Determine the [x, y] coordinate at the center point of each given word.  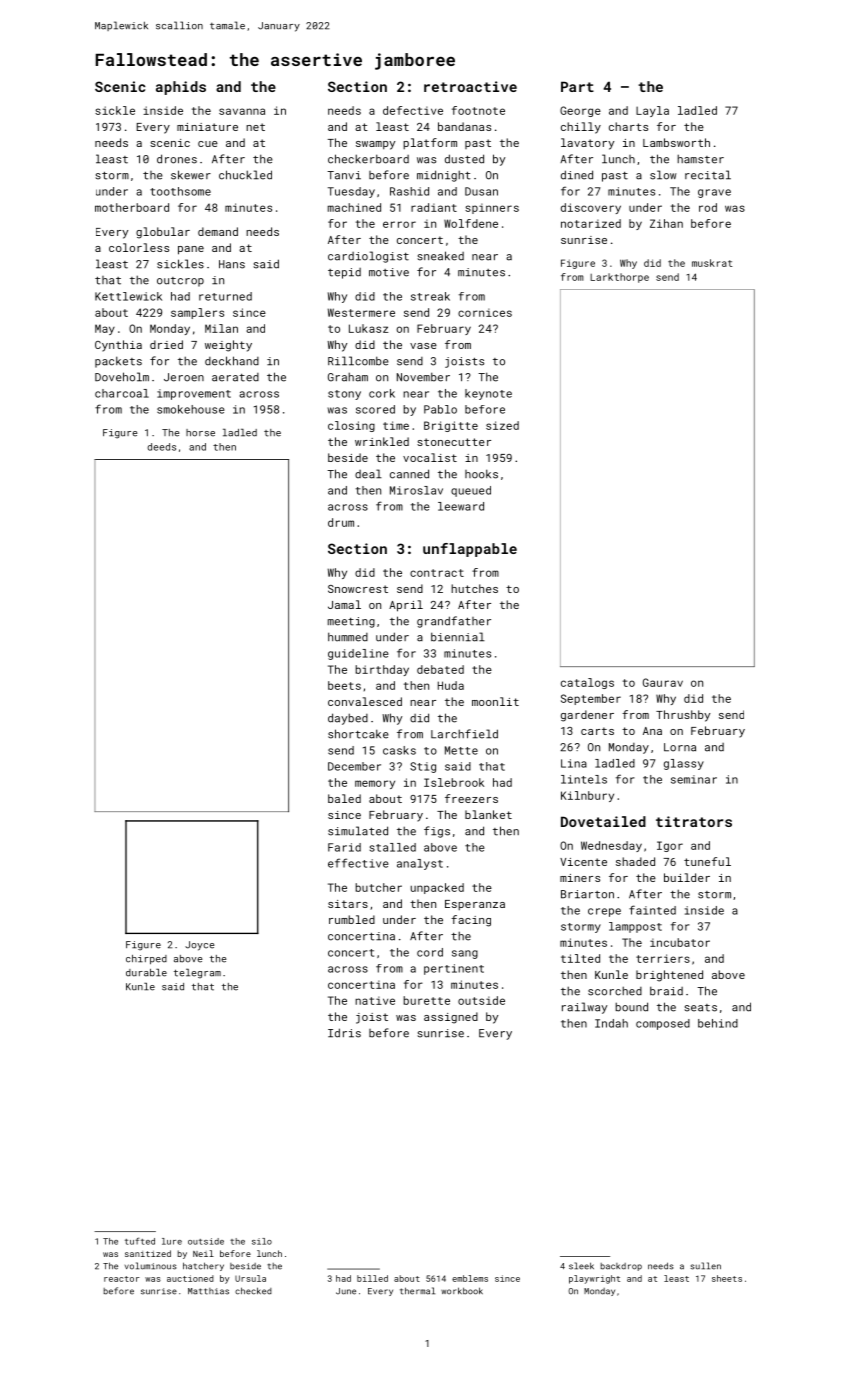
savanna [242, 111]
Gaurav [663, 682]
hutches [474, 588]
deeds [161, 447]
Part [577, 86]
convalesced [365, 701]
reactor [122, 1279]
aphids [181, 88]
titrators [694, 821]
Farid [344, 847]
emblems [470, 1278]
